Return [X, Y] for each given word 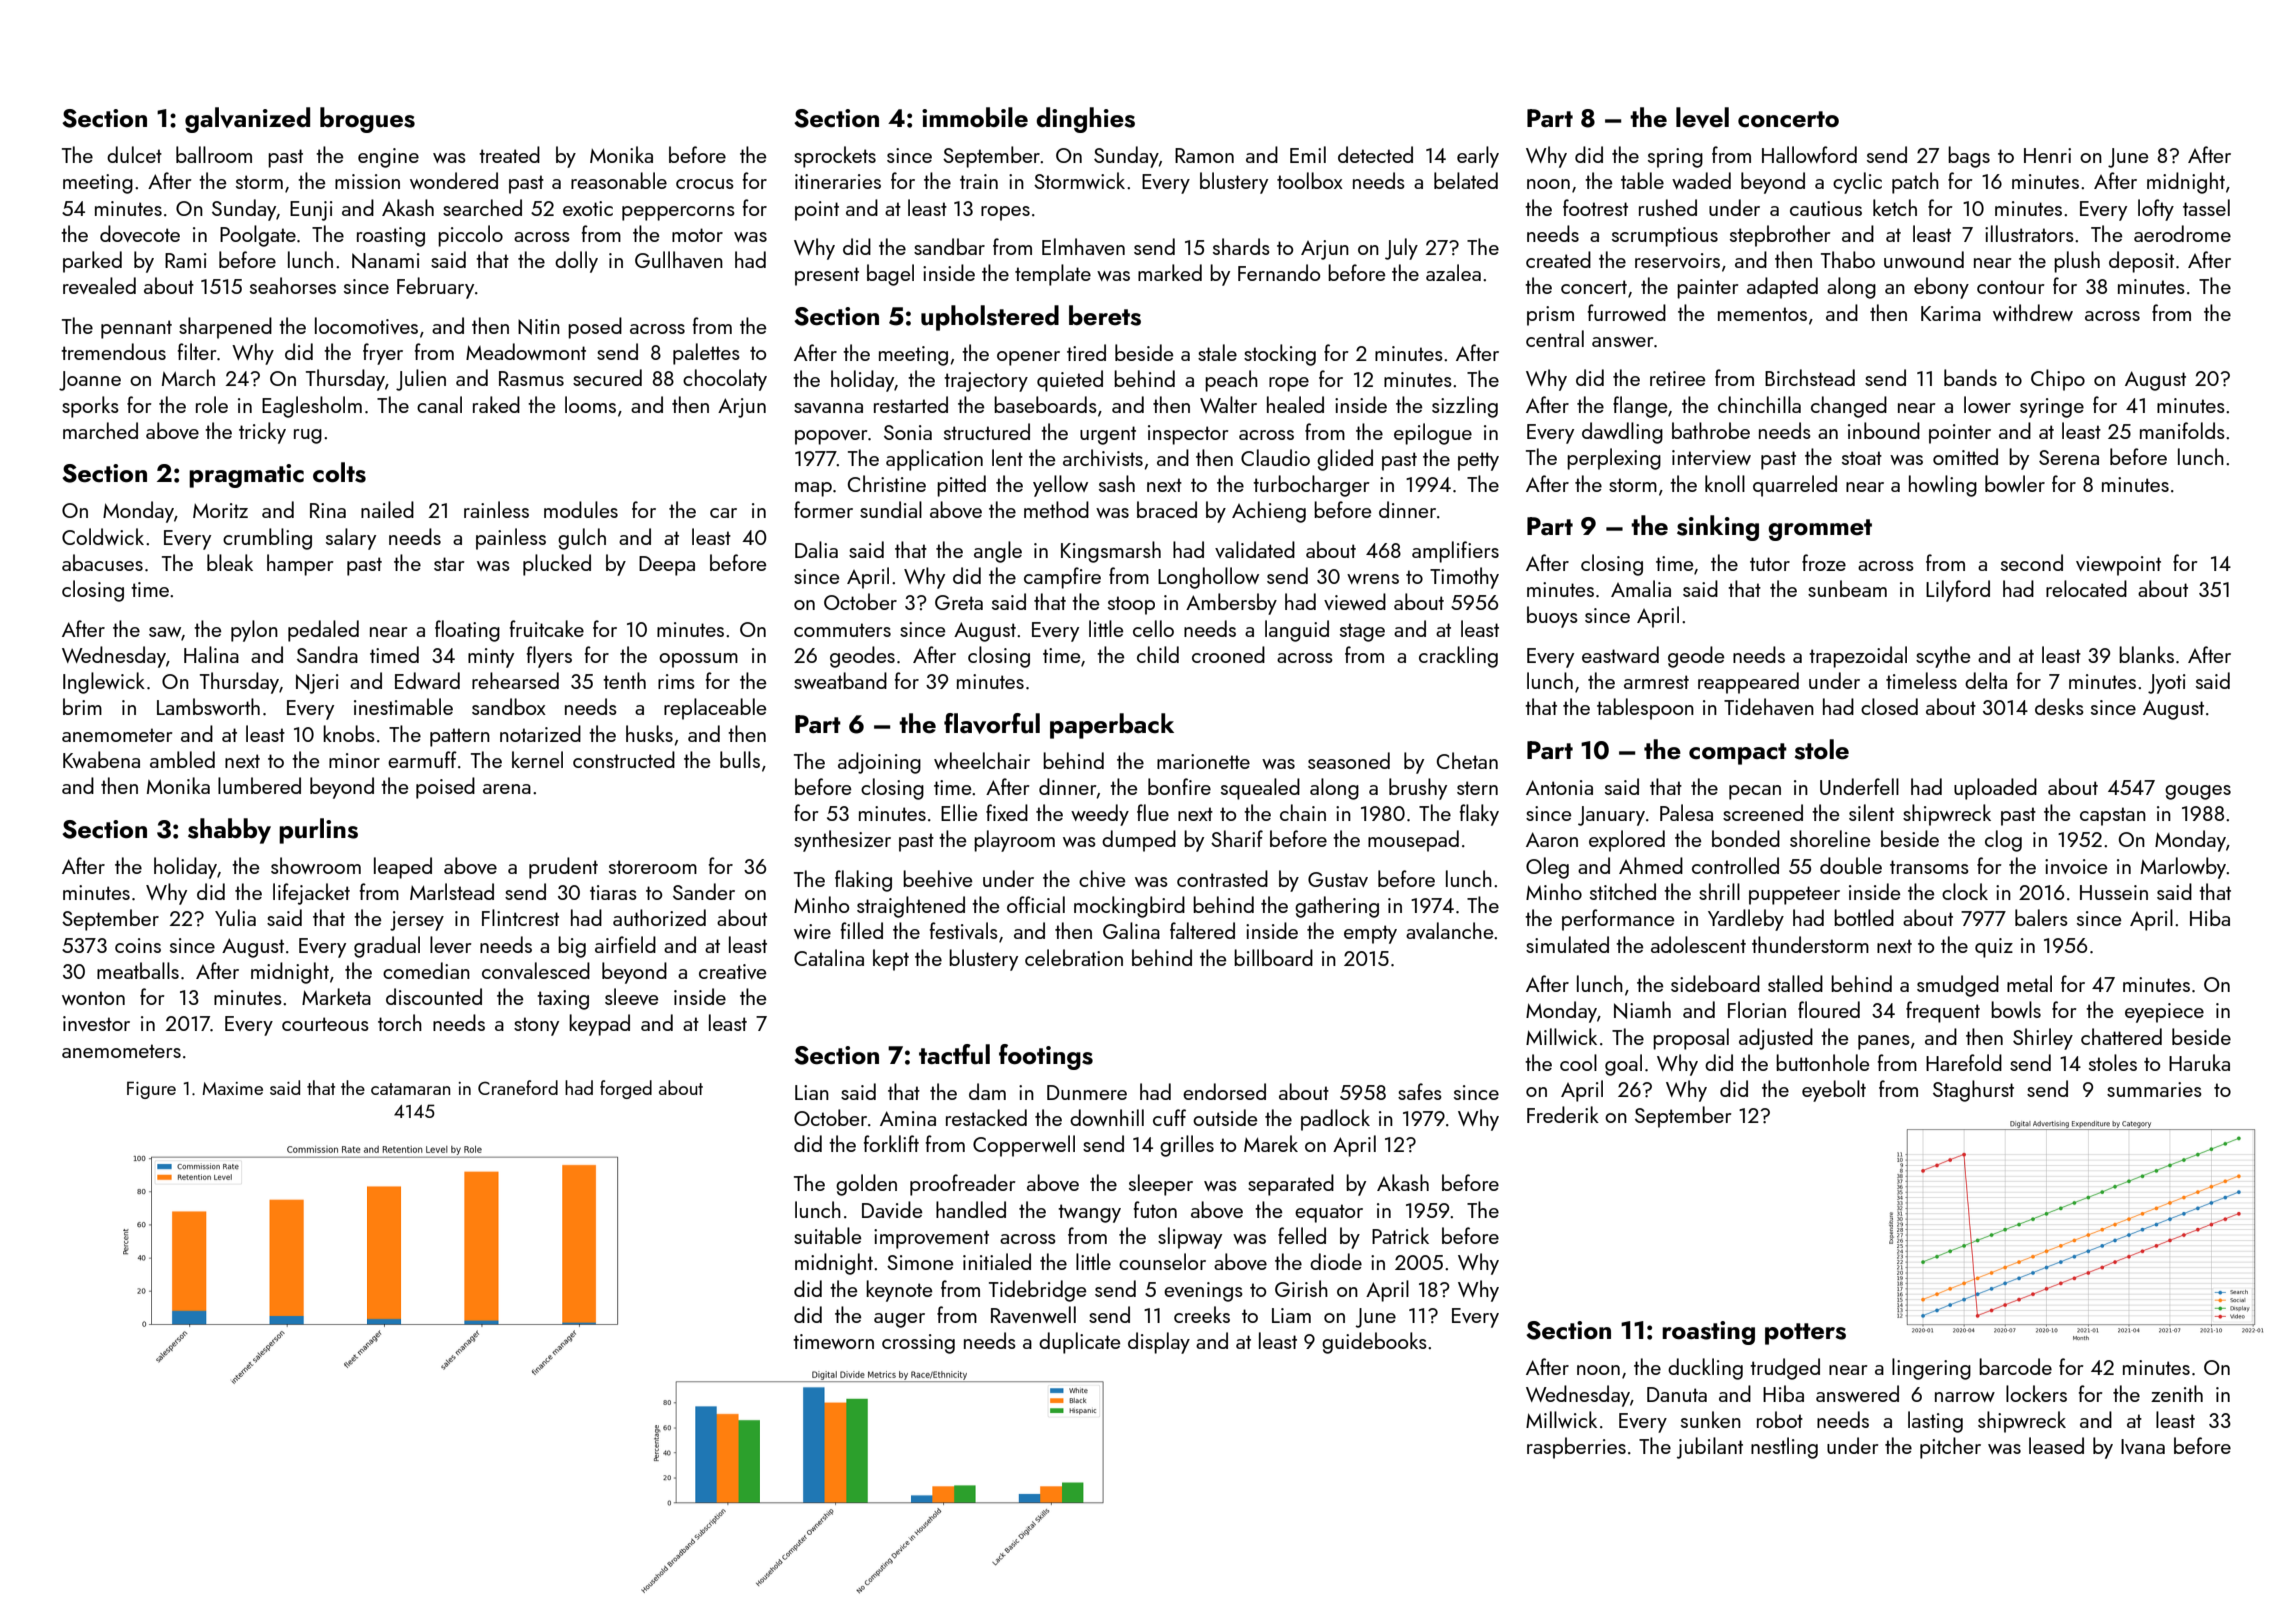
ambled [182, 759]
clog [2003, 841]
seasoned [1349, 760]
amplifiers [1455, 552]
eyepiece [2164, 1013]
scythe [1943, 657]
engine [388, 158]
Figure [151, 1090]
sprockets [835, 157]
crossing [918, 1344]
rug [308, 436]
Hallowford [1809, 154]
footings [1046, 1057]
